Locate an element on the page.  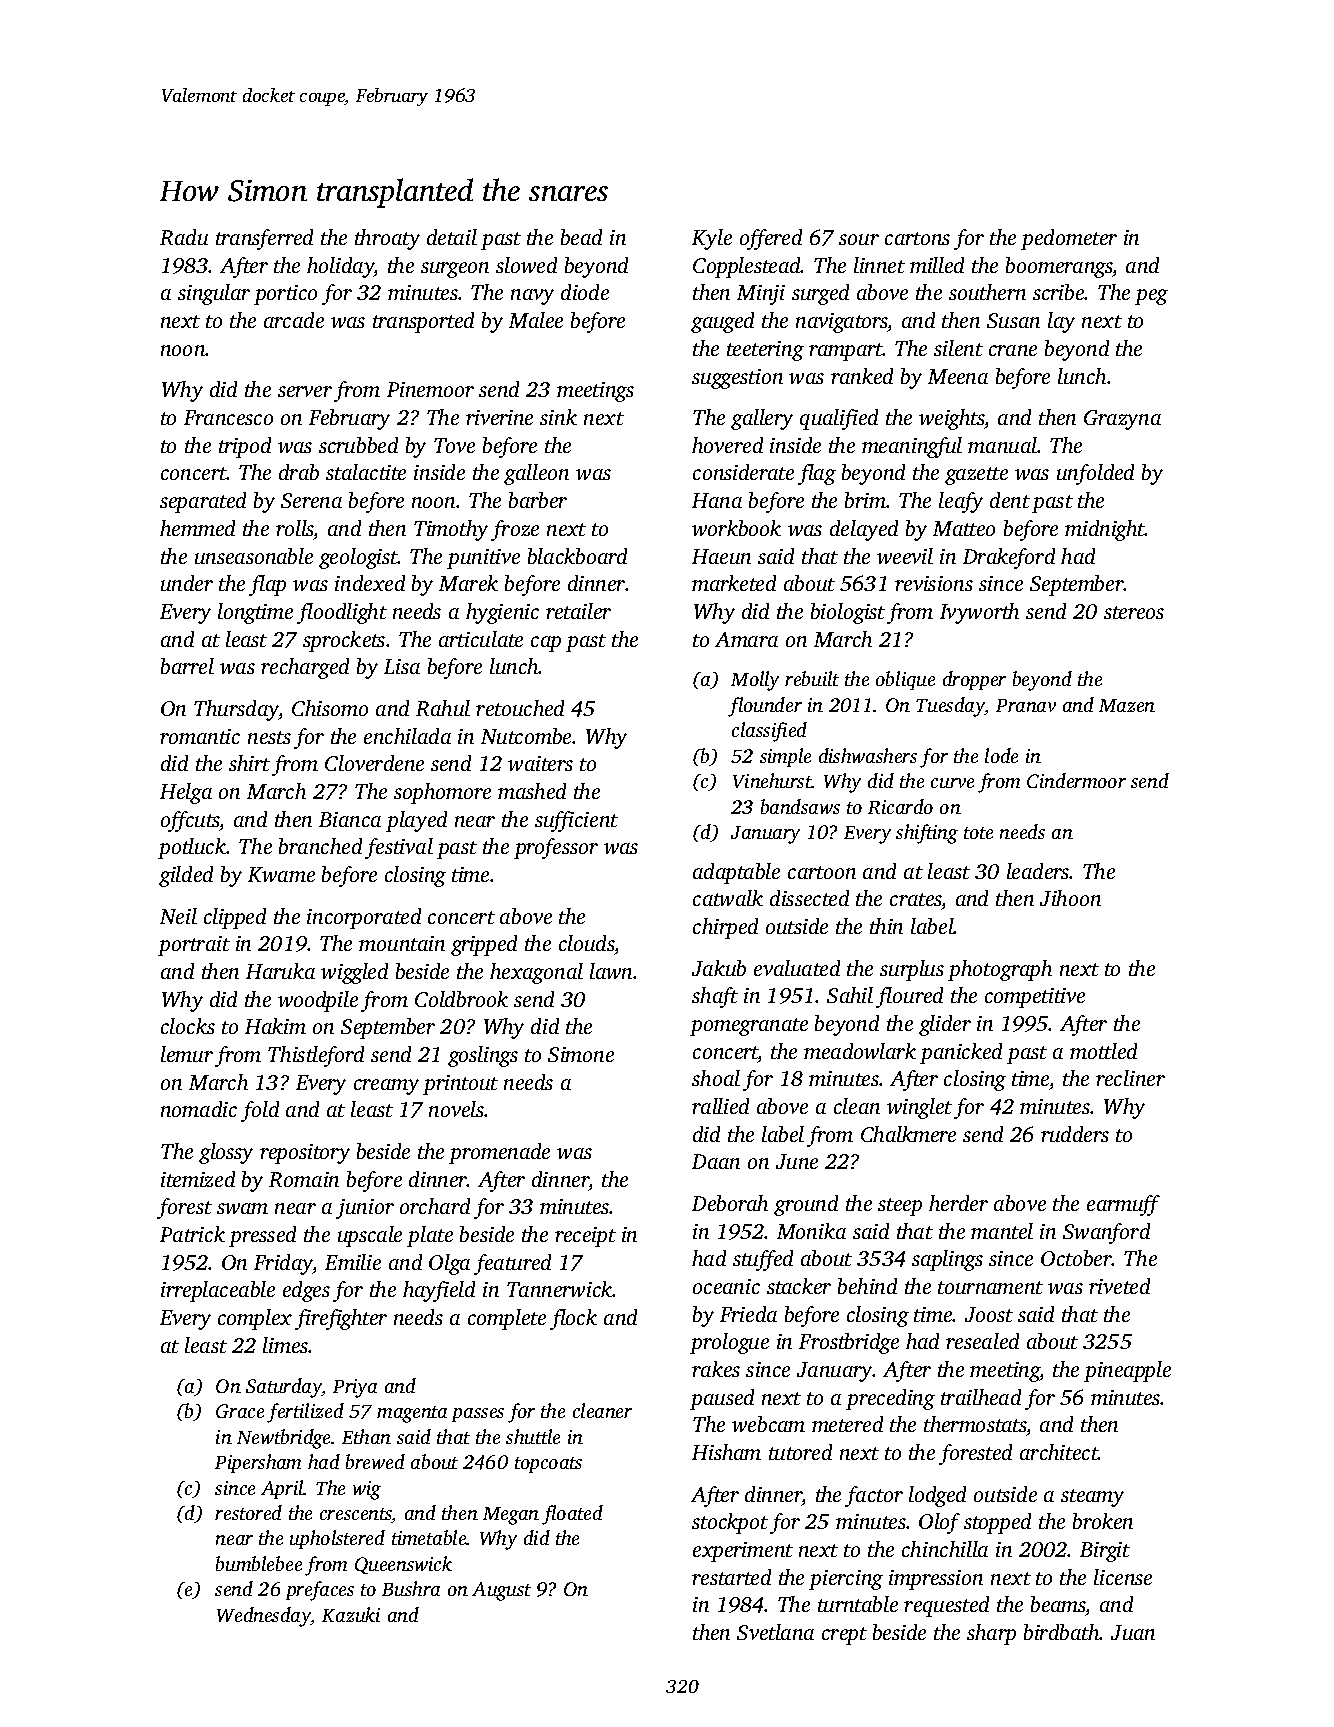
offered is located at coordinates (771, 239).
